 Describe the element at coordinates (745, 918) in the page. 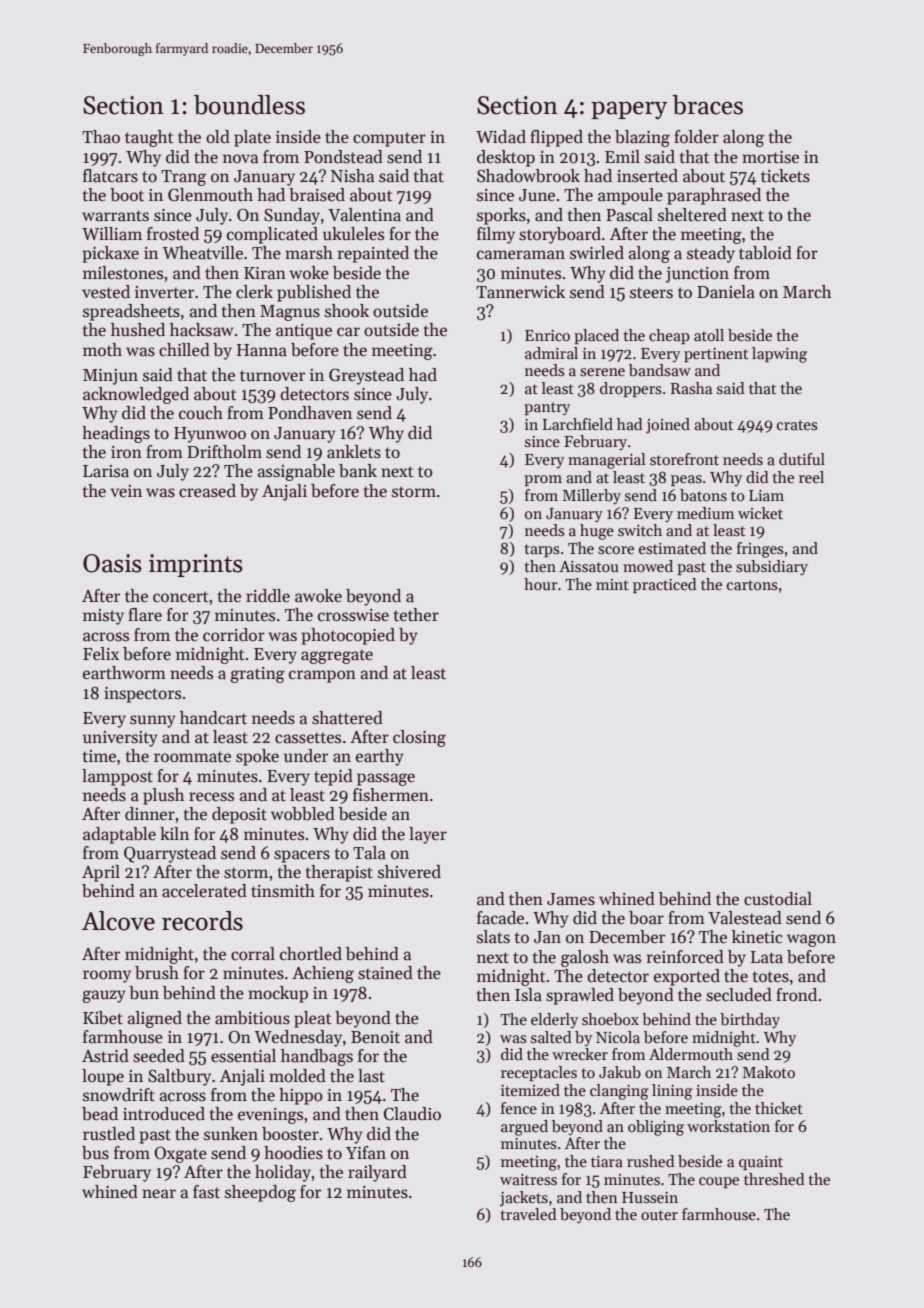

I see `Valestead` at that location.
